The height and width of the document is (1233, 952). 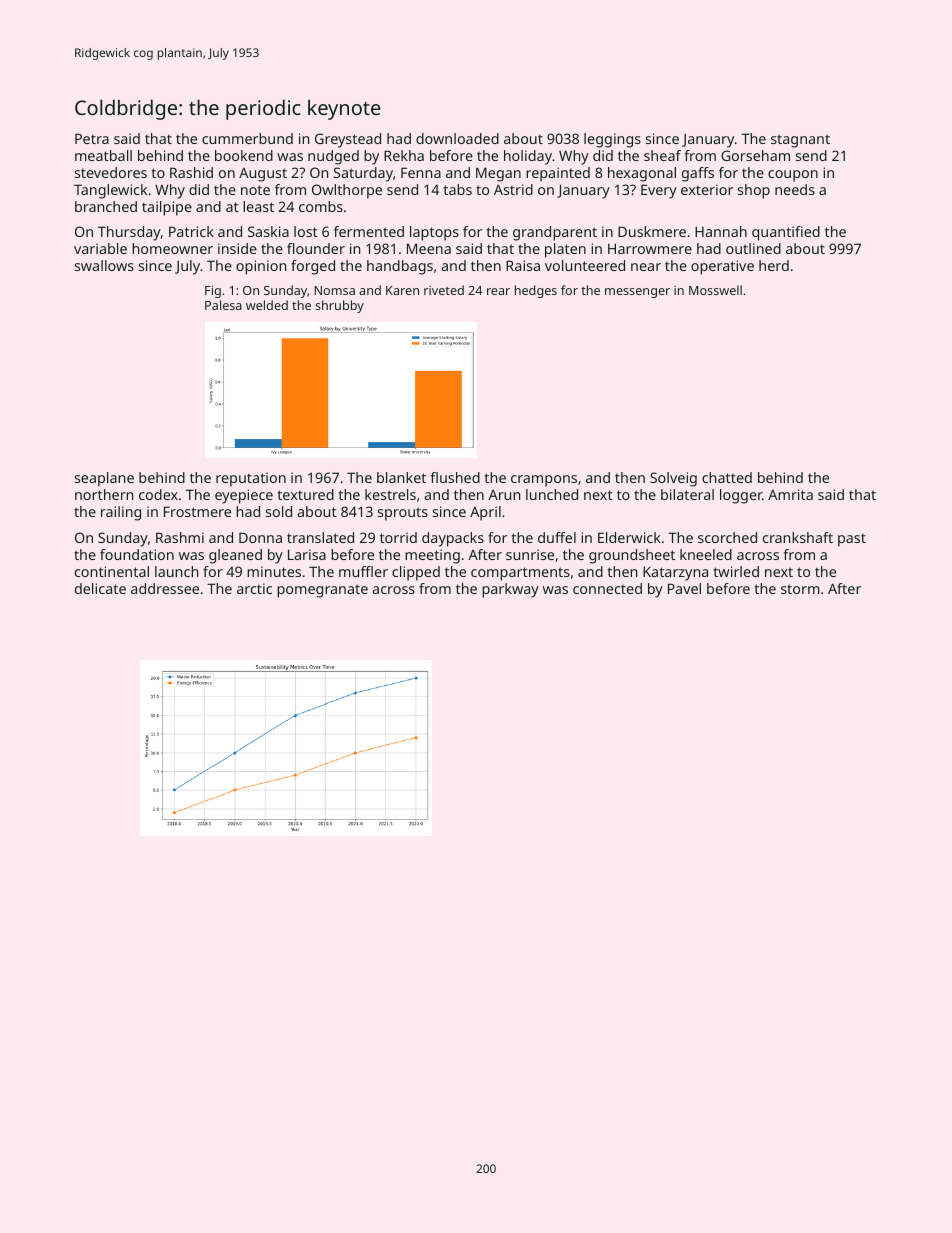 What do you see at coordinates (235, 556) in the document?
I see `gleaned` at bounding box center [235, 556].
